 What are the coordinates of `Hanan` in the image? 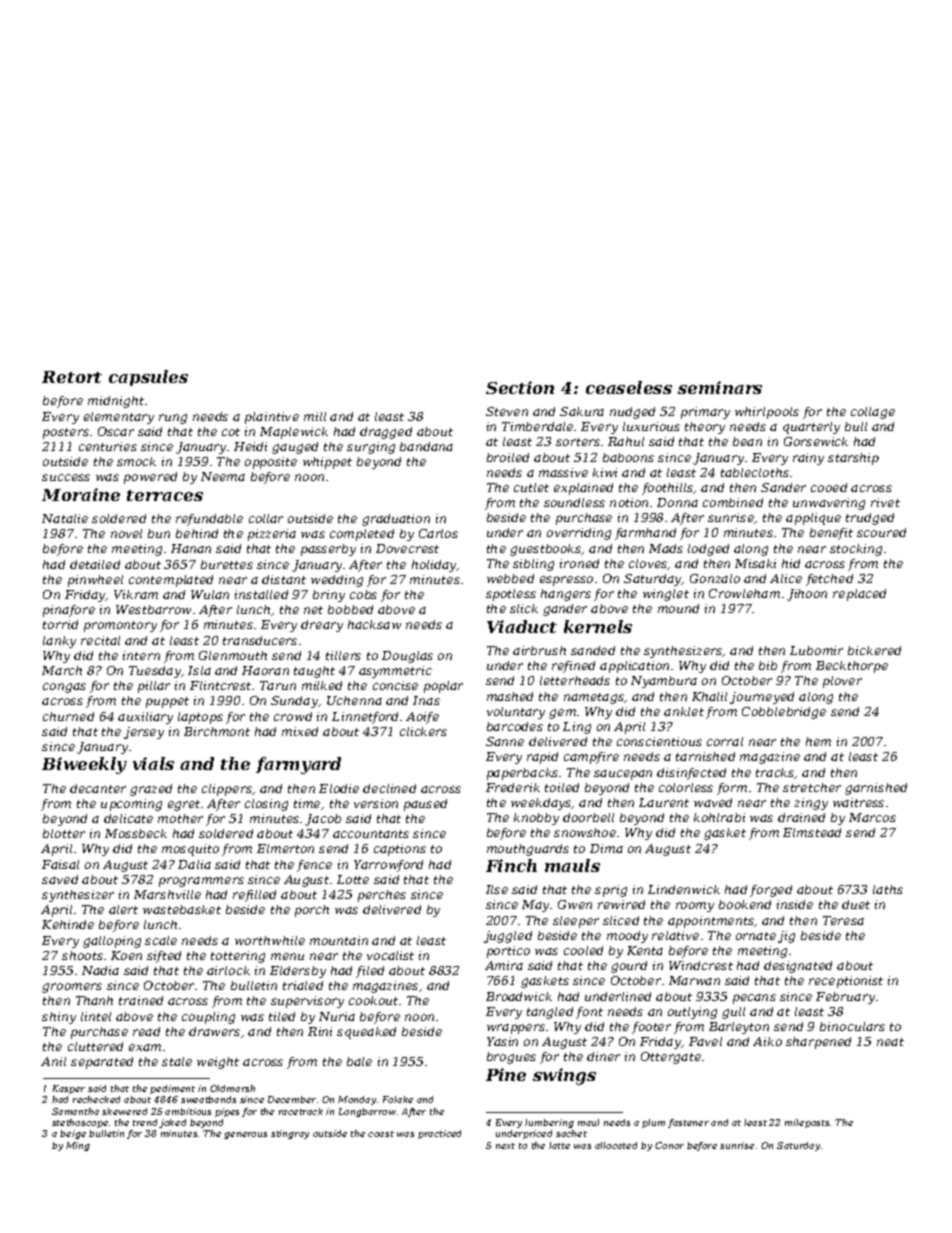 It's located at (191, 548).
